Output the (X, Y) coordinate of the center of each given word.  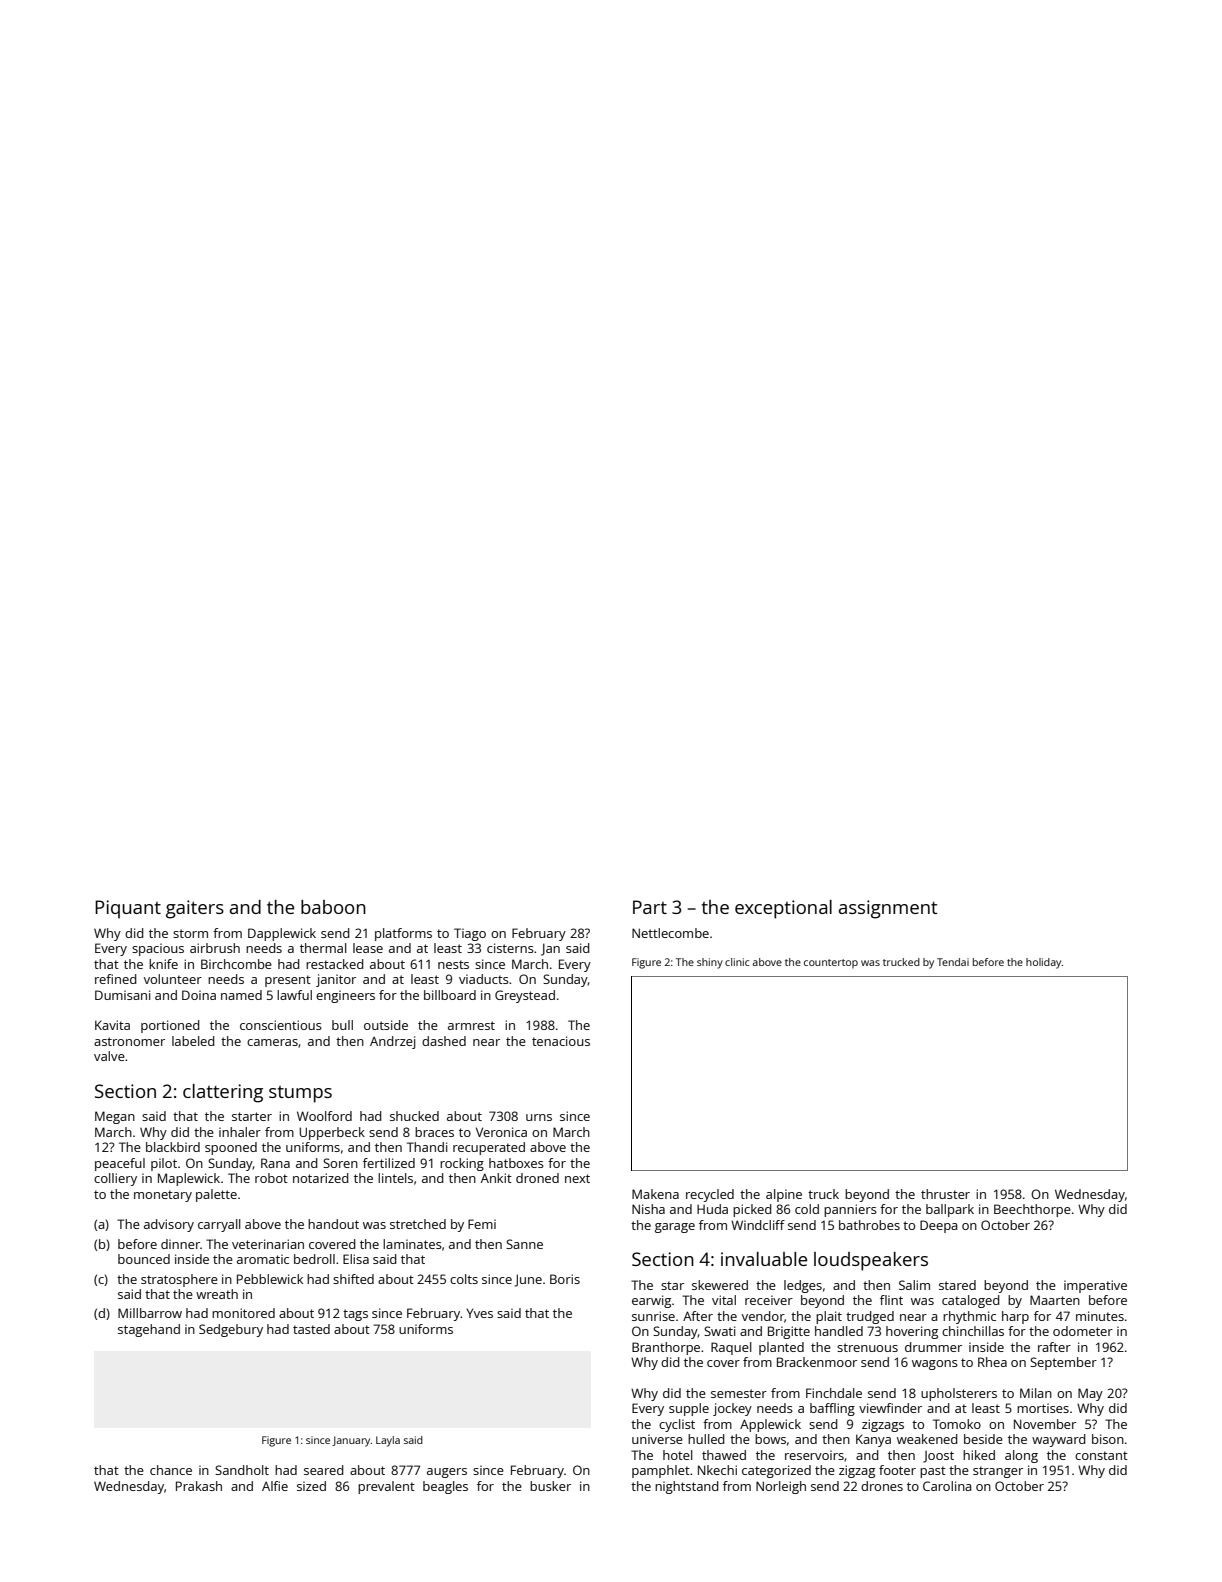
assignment (888, 909)
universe (657, 1439)
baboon (333, 907)
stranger (998, 1472)
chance (171, 1470)
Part (650, 907)
